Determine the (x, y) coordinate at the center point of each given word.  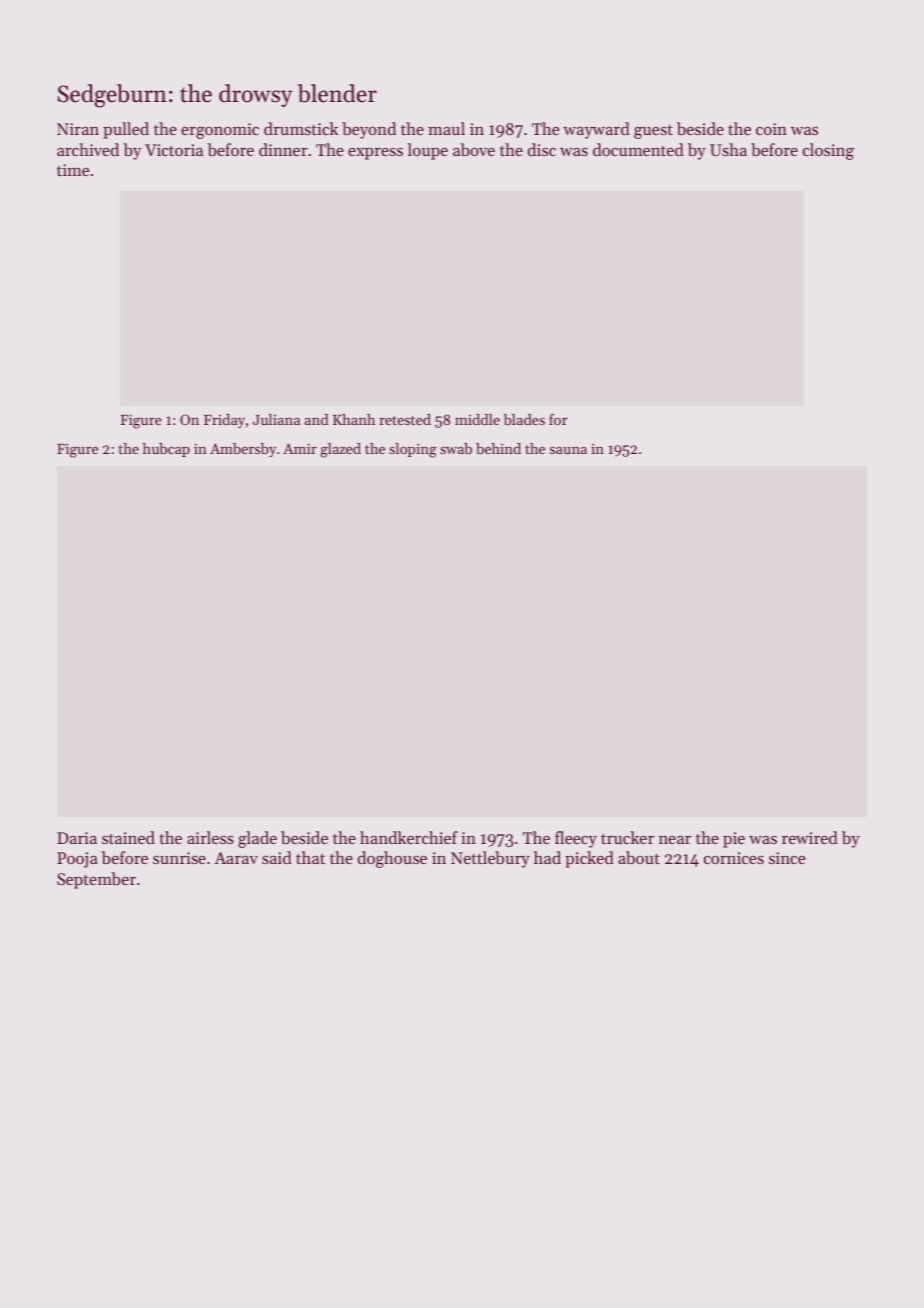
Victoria (174, 150)
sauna (568, 450)
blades (524, 419)
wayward (596, 130)
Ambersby (243, 450)
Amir (300, 448)
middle (477, 419)
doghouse (392, 859)
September (96, 880)
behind (498, 448)
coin (771, 129)
